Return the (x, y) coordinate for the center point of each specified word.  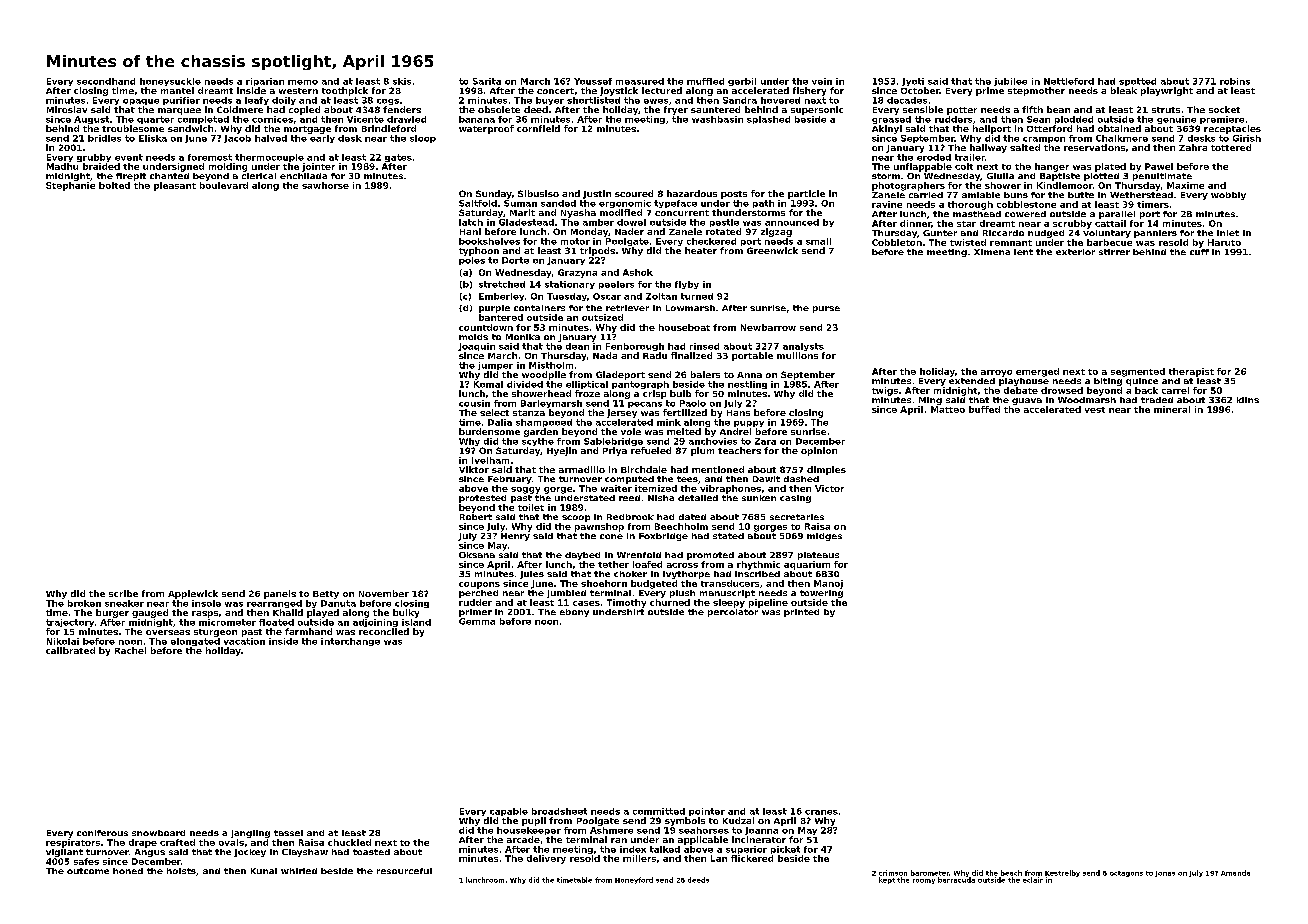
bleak (1124, 90)
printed (801, 613)
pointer (707, 812)
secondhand (106, 81)
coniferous (102, 833)
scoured (634, 193)
